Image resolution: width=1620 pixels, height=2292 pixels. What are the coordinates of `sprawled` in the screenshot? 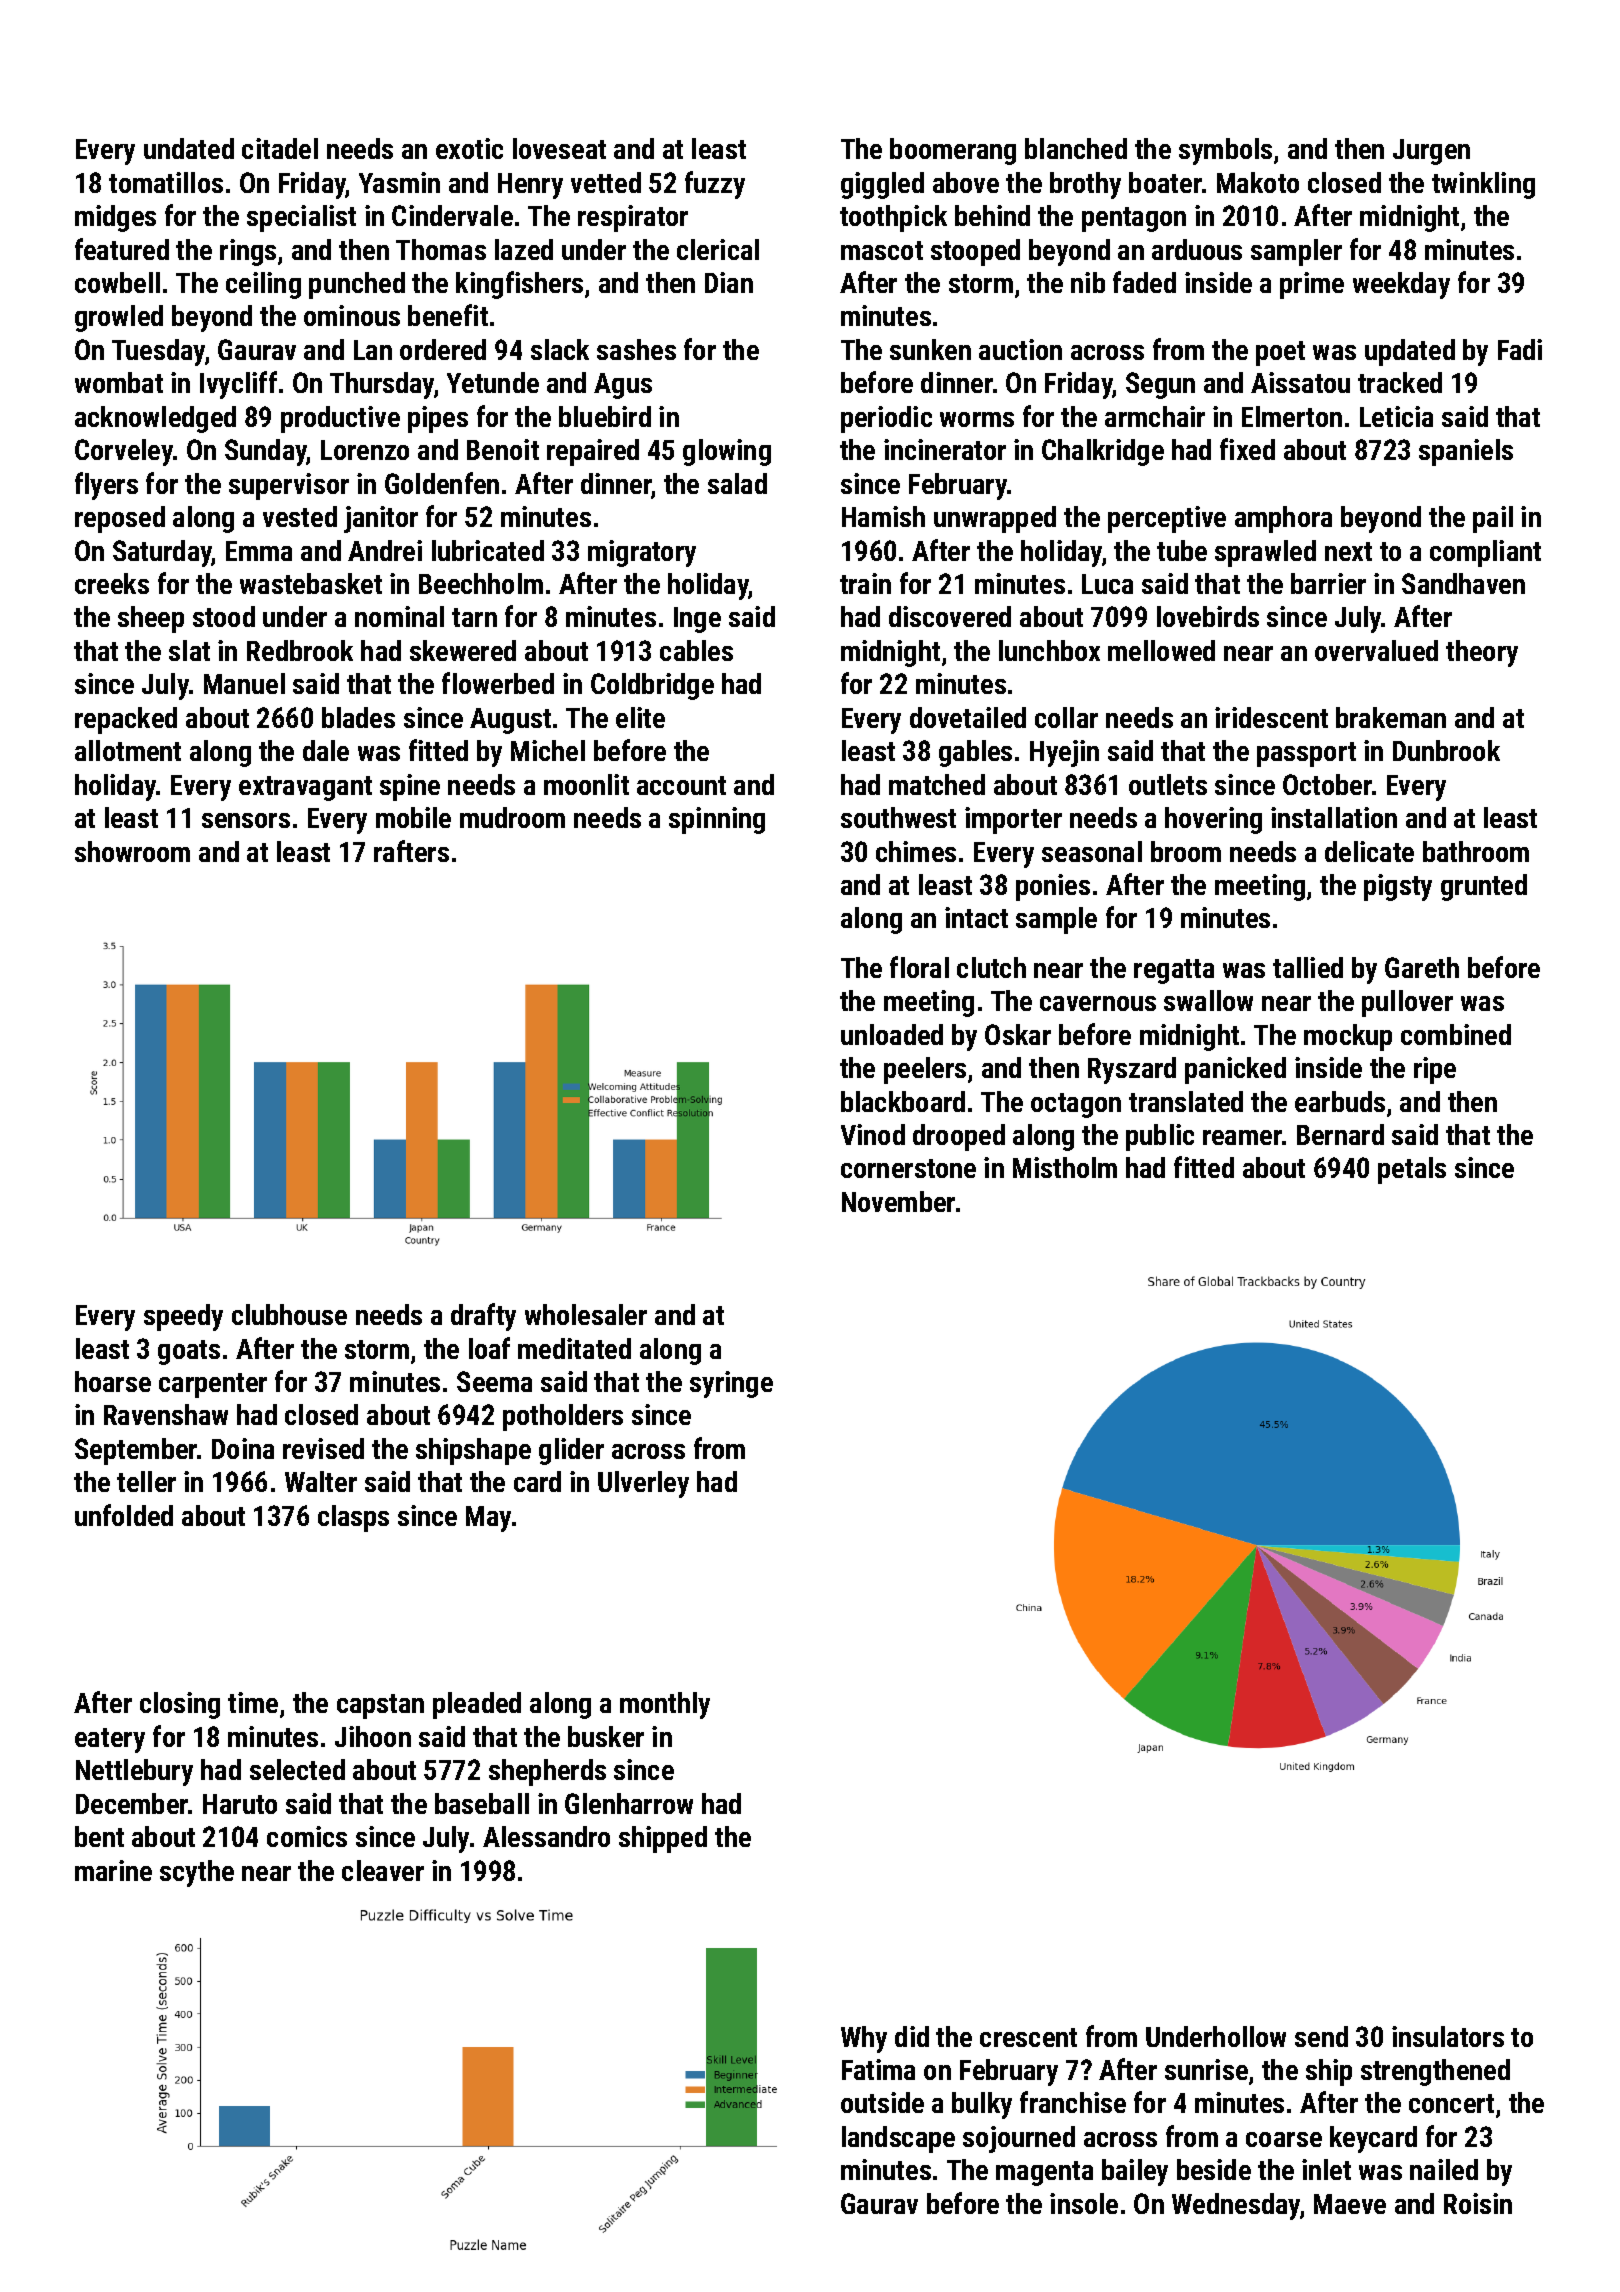 It's located at (1265, 553).
